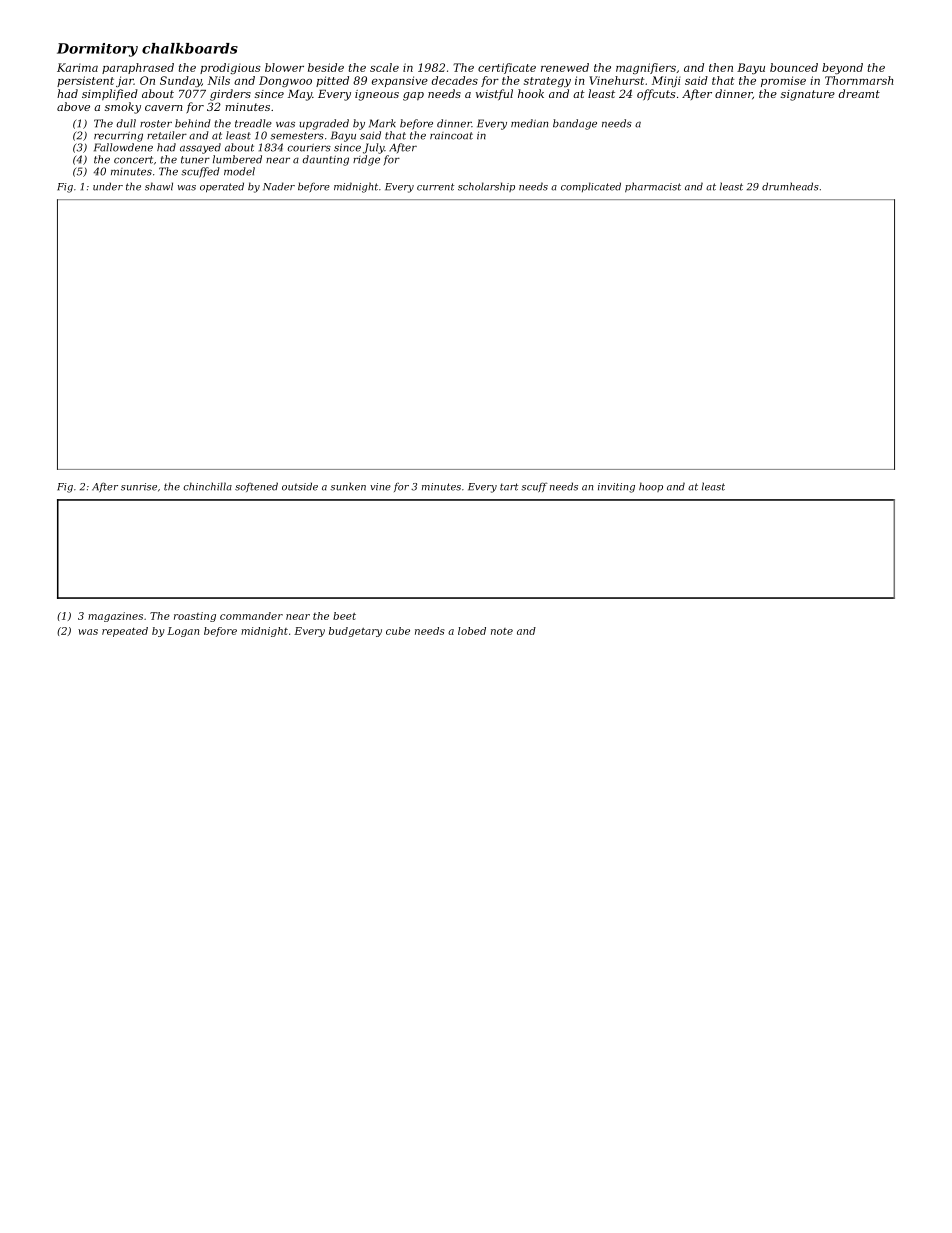  I want to click on budgetary, so click(355, 632).
